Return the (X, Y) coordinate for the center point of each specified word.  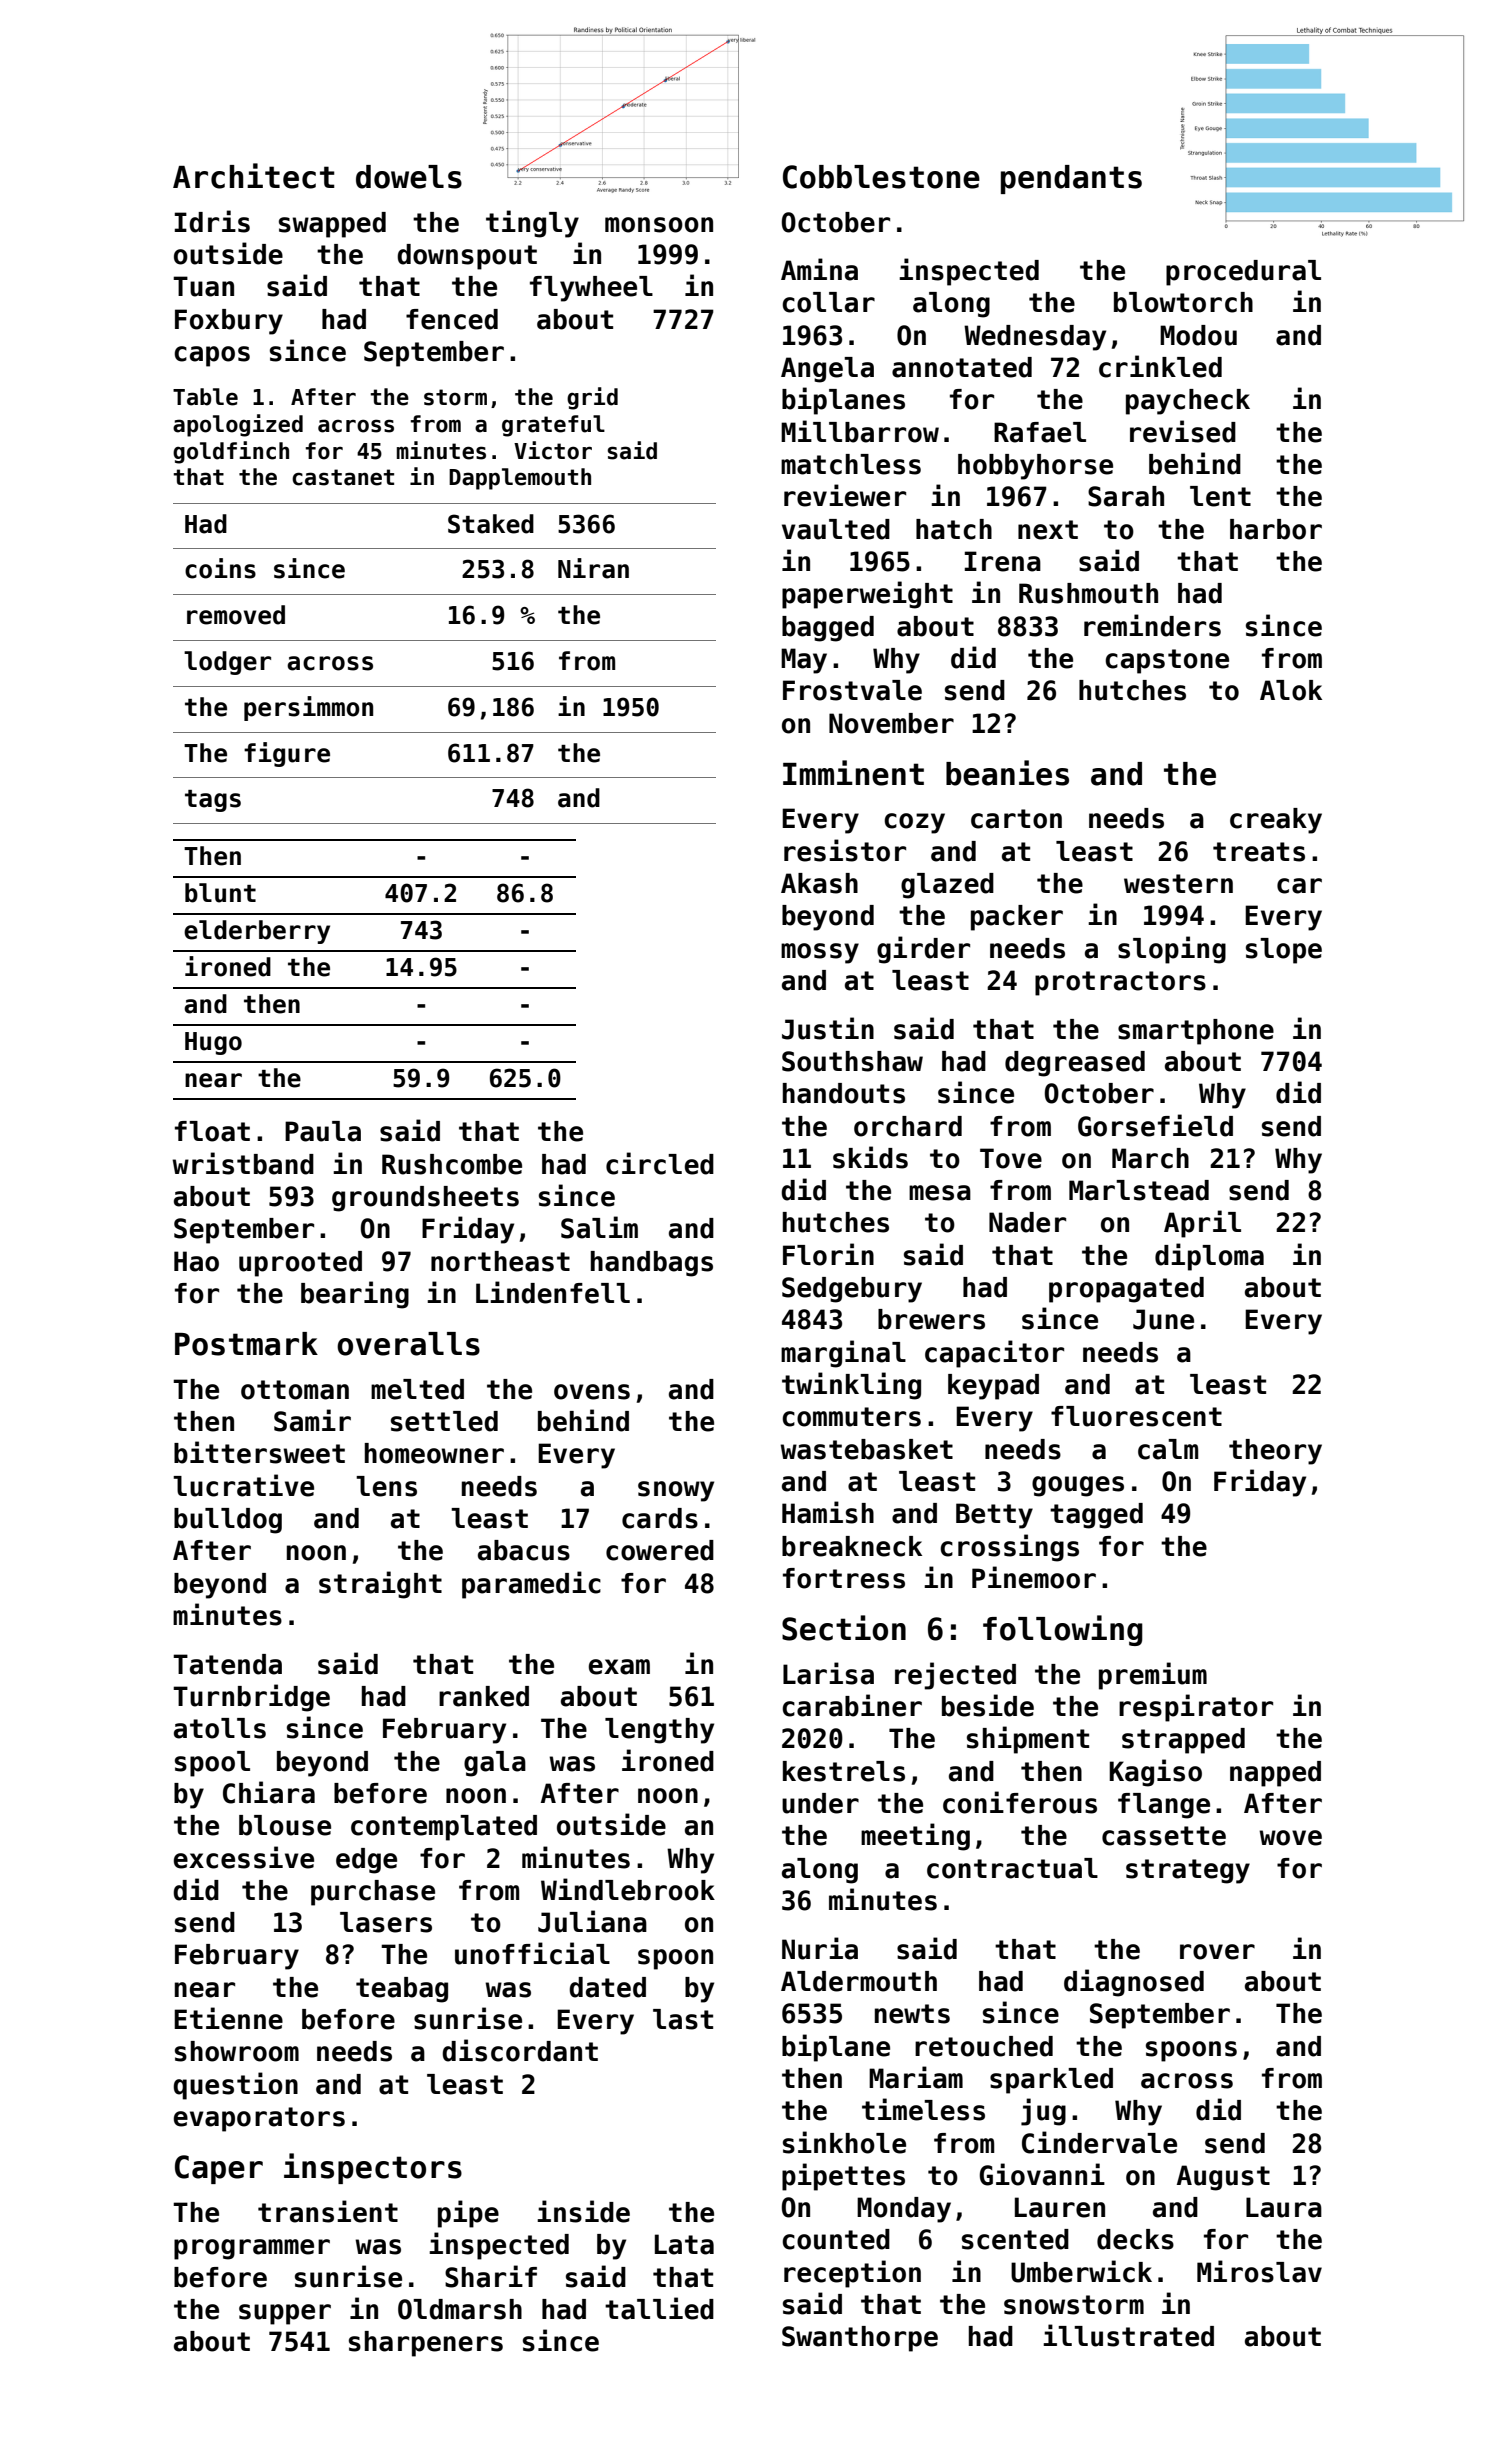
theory (1275, 1452)
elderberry (257, 932)
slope (1284, 951)
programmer (252, 2249)
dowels (409, 177)
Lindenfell (553, 1292)
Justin (828, 1028)
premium (1153, 1676)
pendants (1071, 179)
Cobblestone (881, 177)
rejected (955, 1676)
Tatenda (227, 1664)
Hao (196, 1261)
